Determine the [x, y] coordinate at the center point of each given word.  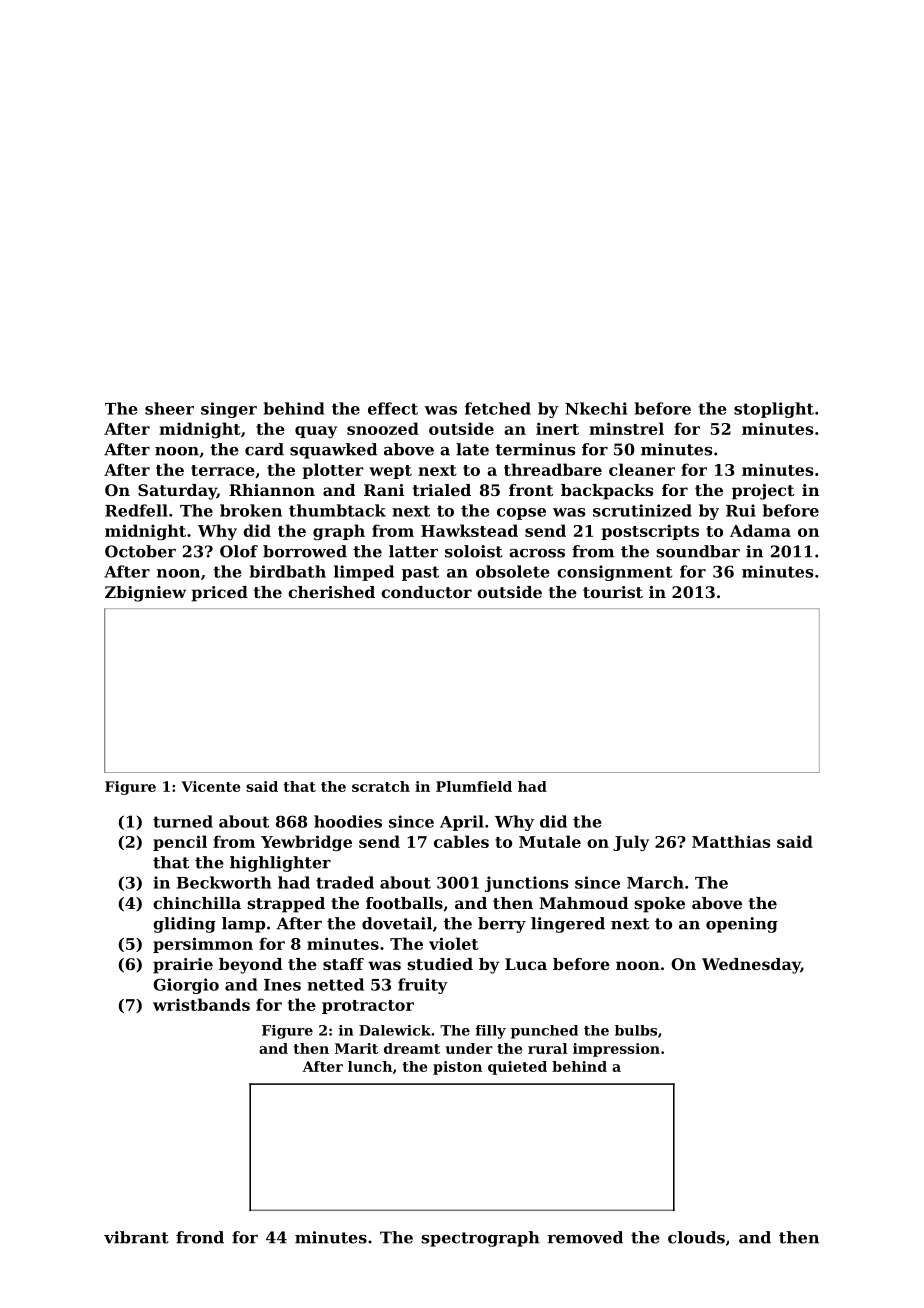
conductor [426, 592]
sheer [169, 408]
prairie [183, 966]
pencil [180, 843]
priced [219, 594]
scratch [381, 786]
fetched [498, 408]
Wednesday [751, 966]
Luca [526, 964]
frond [200, 1237]
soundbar [698, 551]
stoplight [774, 410]
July [631, 843]
